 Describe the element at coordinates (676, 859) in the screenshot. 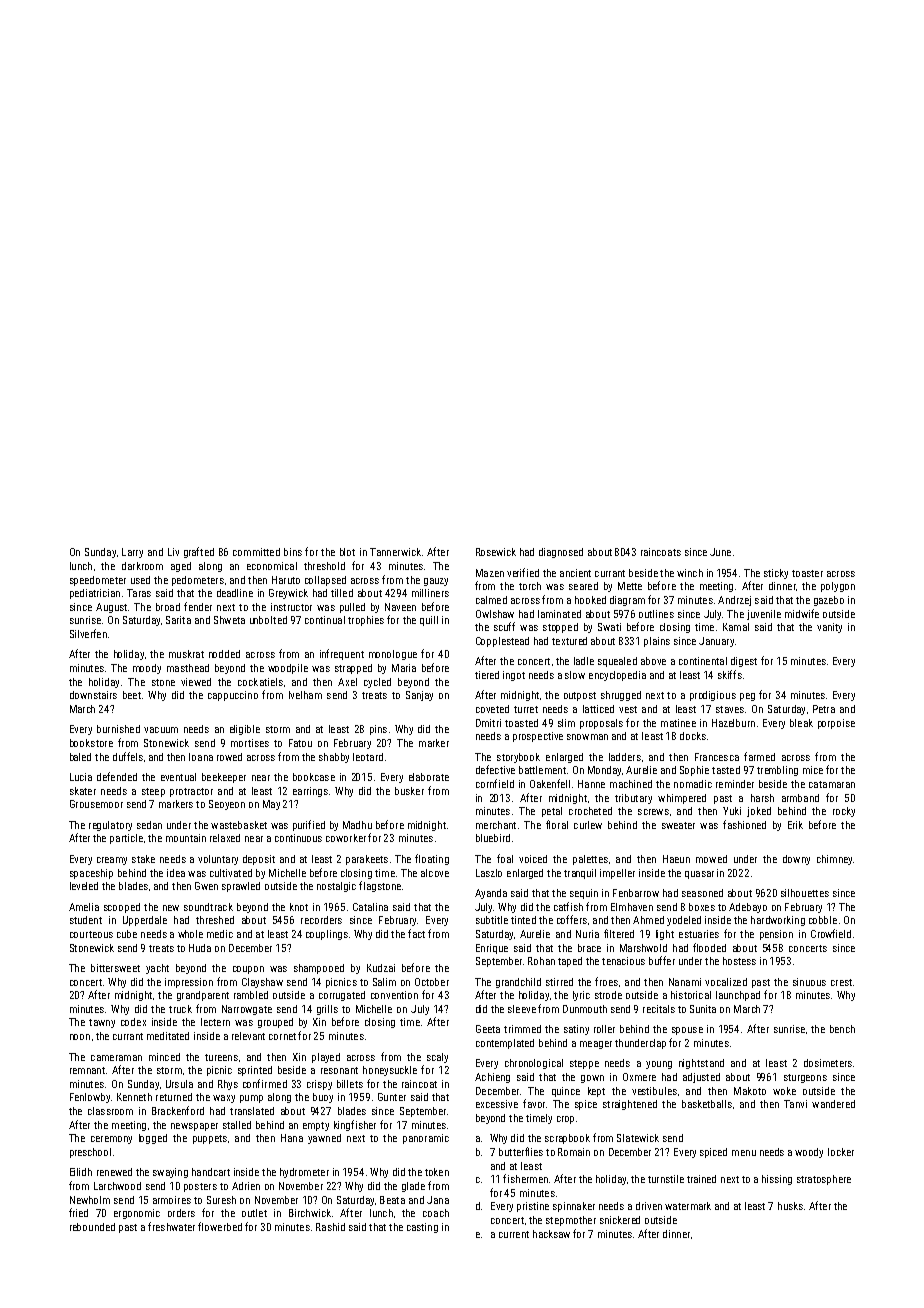

I see `Haeun` at that location.
